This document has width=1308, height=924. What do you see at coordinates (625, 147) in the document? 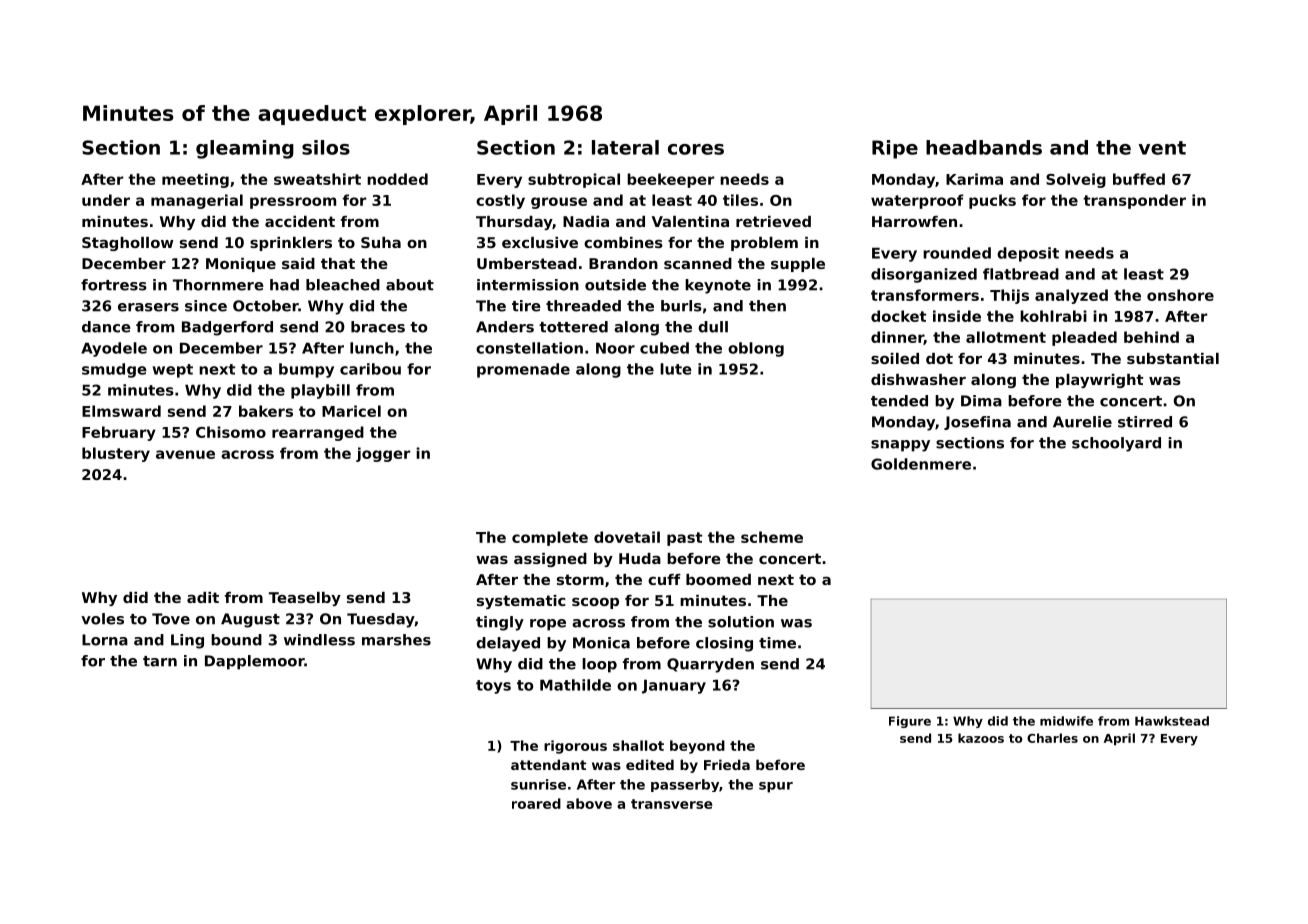
I see `lateral` at bounding box center [625, 147].
